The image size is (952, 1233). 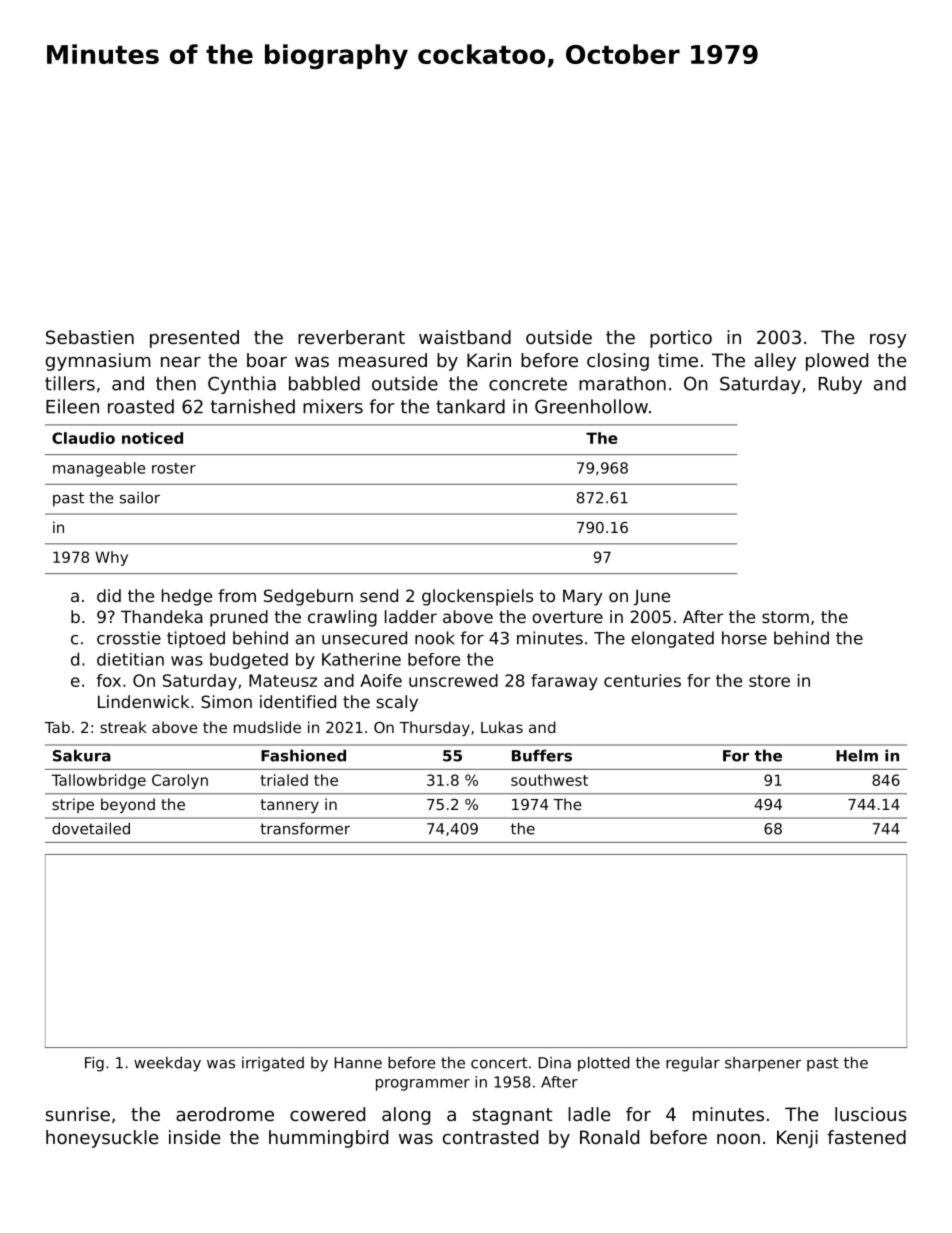 What do you see at coordinates (102, 1139) in the document?
I see `honeysuckle` at bounding box center [102, 1139].
